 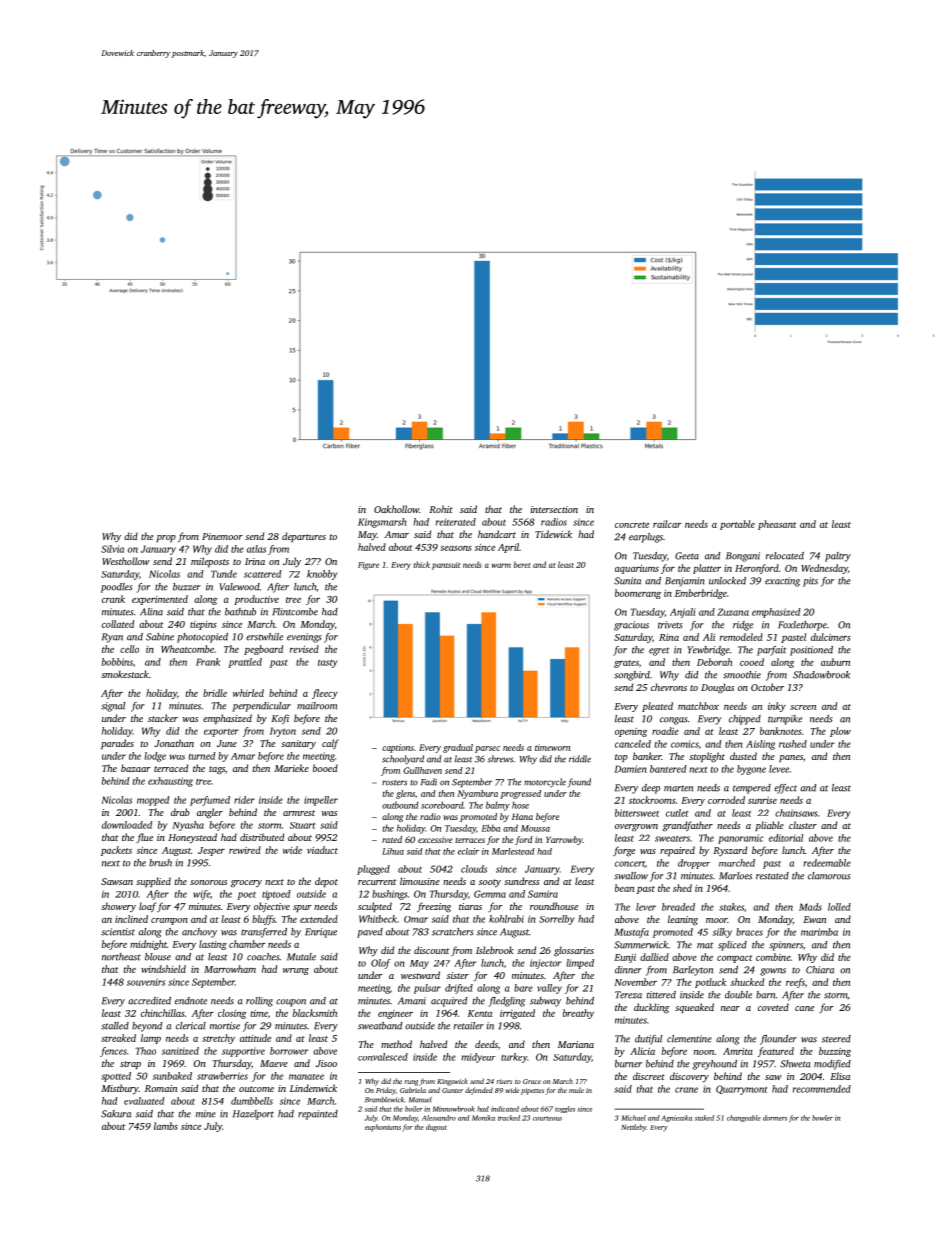 I want to click on tasty, so click(x=328, y=664).
